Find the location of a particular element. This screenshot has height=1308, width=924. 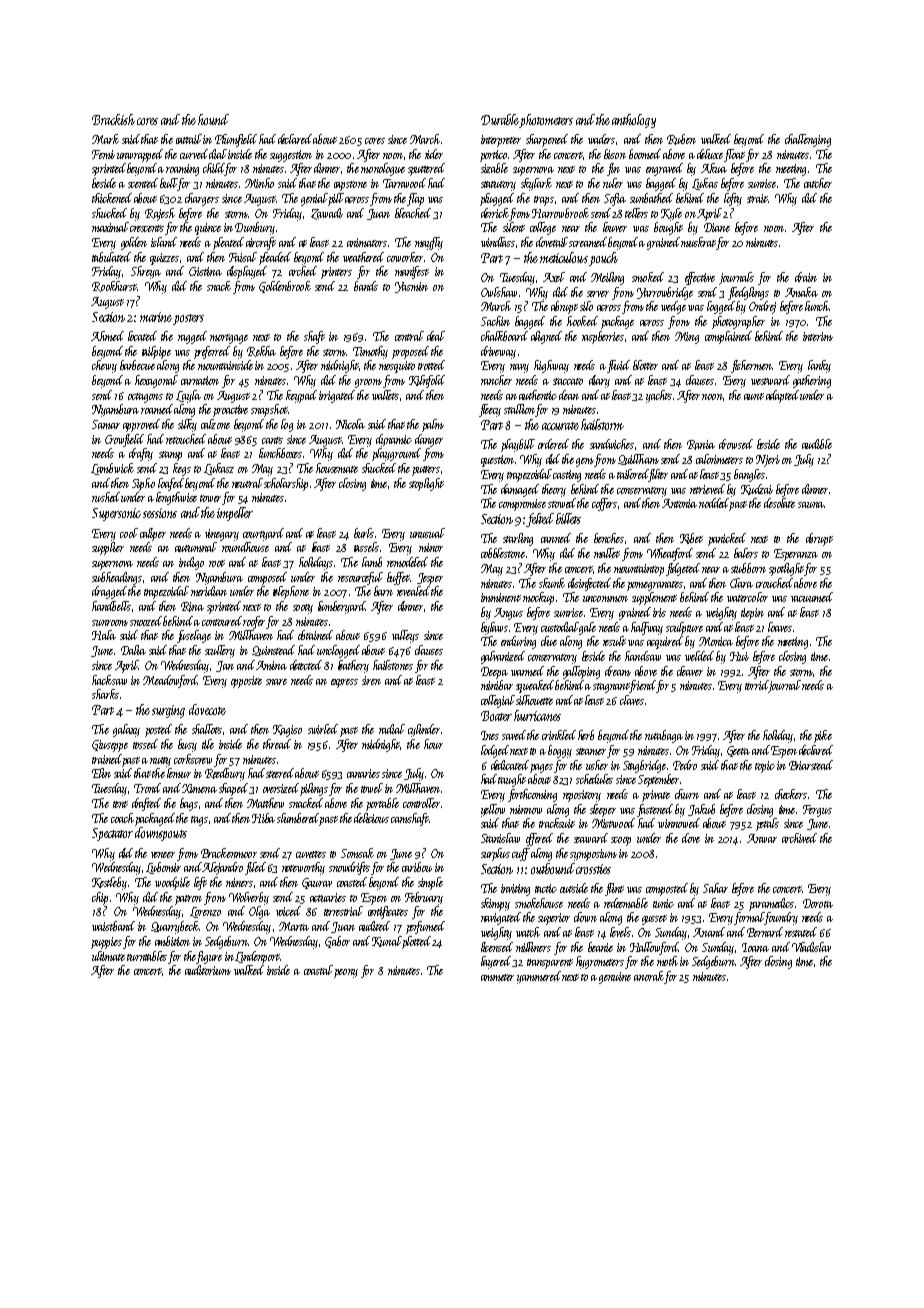

arched is located at coordinates (303, 271).
